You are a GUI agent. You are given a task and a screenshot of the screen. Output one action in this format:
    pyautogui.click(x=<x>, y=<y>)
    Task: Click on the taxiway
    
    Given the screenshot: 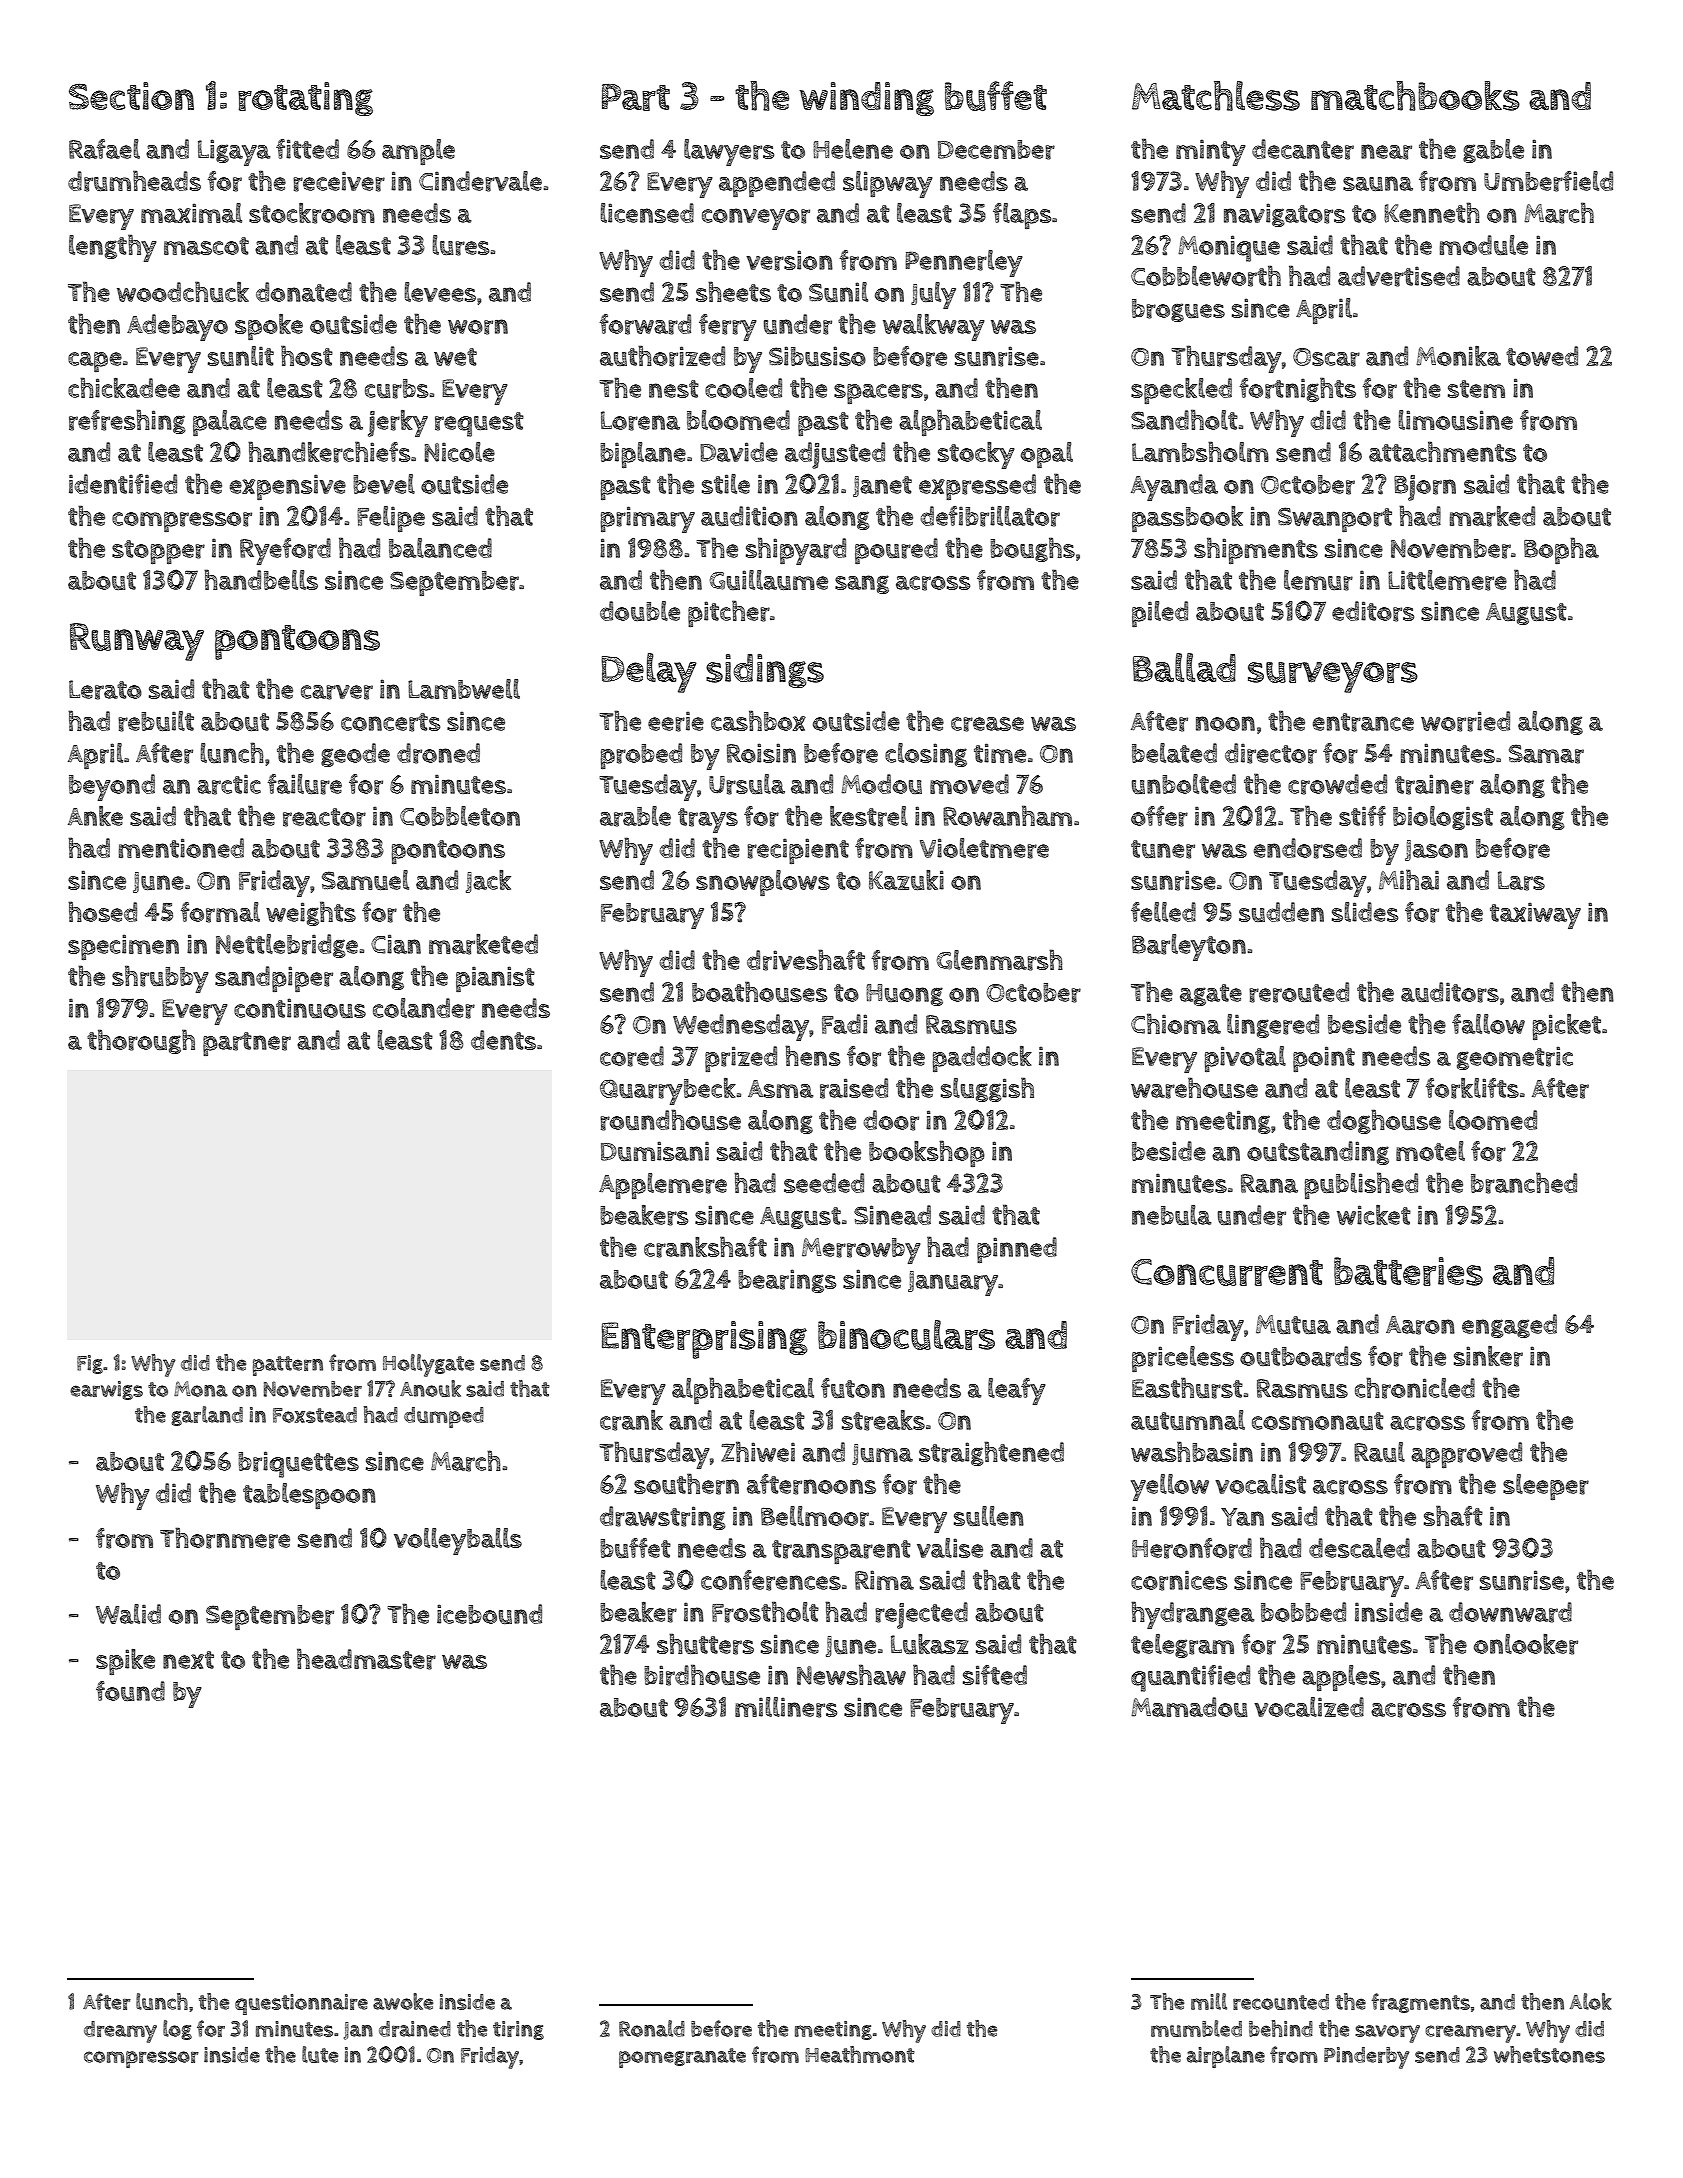 What is the action you would take?
    pyautogui.click(x=1535, y=915)
